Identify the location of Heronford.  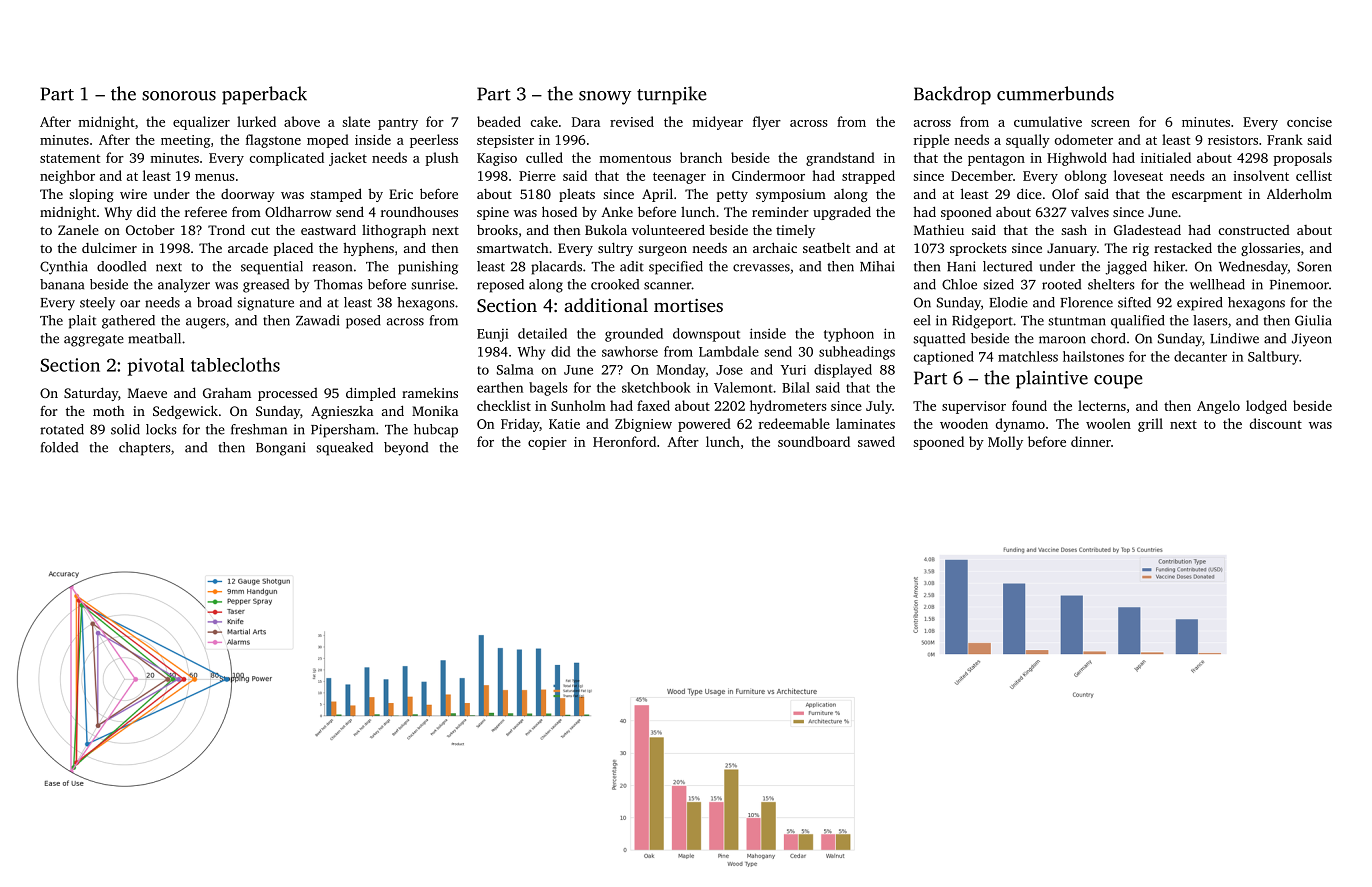
(624, 441).
